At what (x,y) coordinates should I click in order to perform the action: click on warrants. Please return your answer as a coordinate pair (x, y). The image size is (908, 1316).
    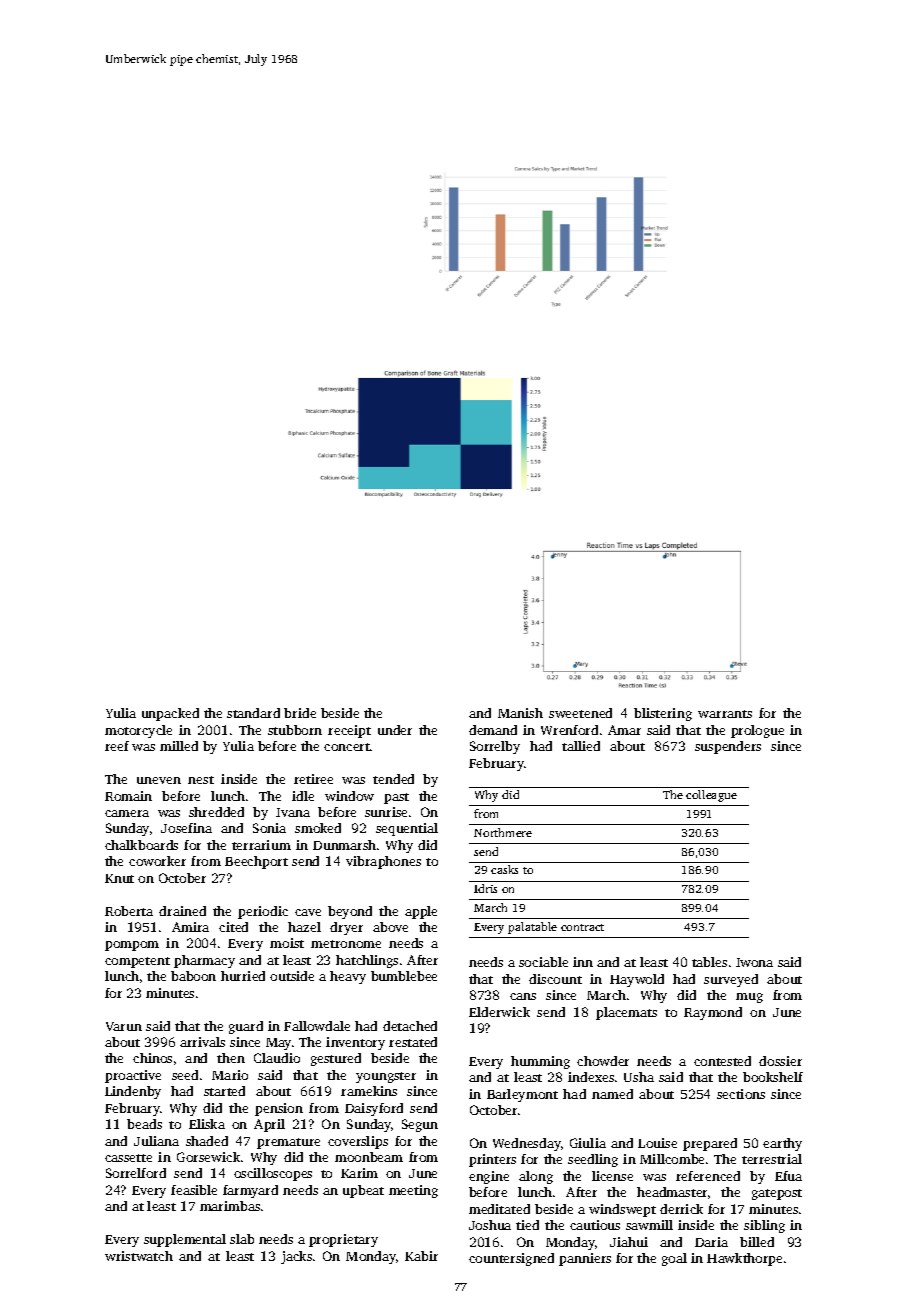
    Looking at the image, I should click on (725, 714).
